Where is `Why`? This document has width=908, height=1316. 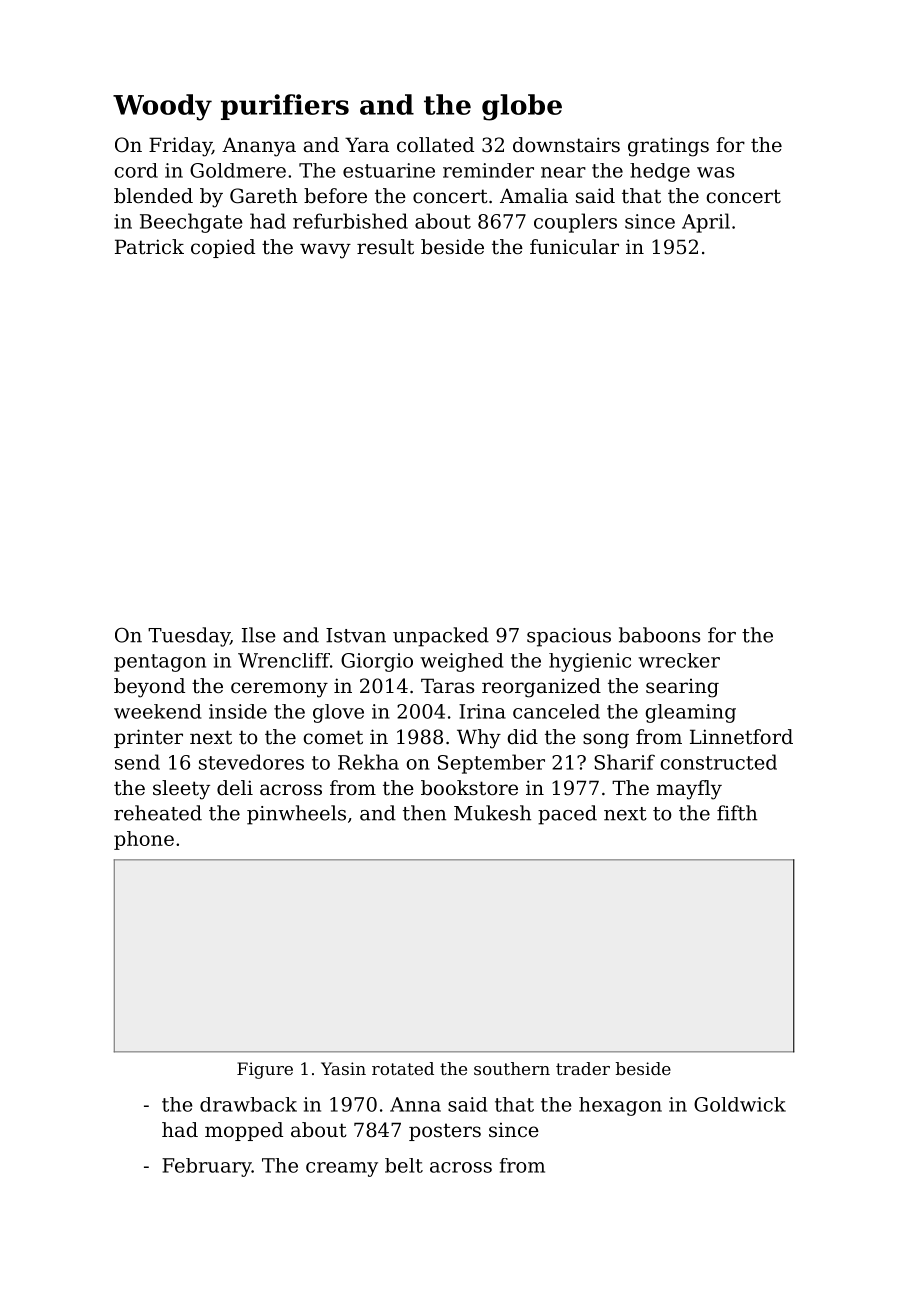
Why is located at coordinates (479, 739).
